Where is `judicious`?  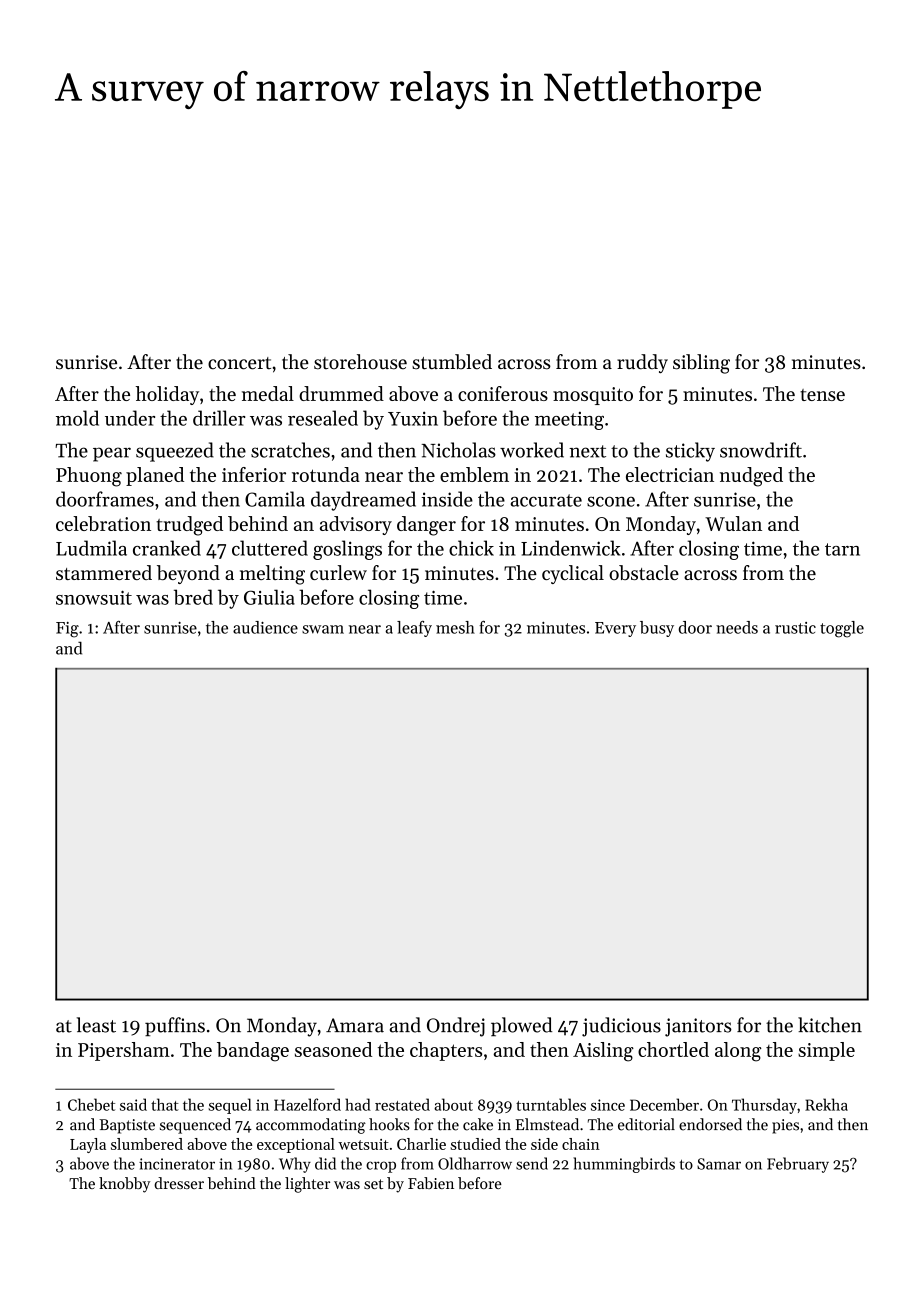
judicious is located at coordinates (621, 1027).
